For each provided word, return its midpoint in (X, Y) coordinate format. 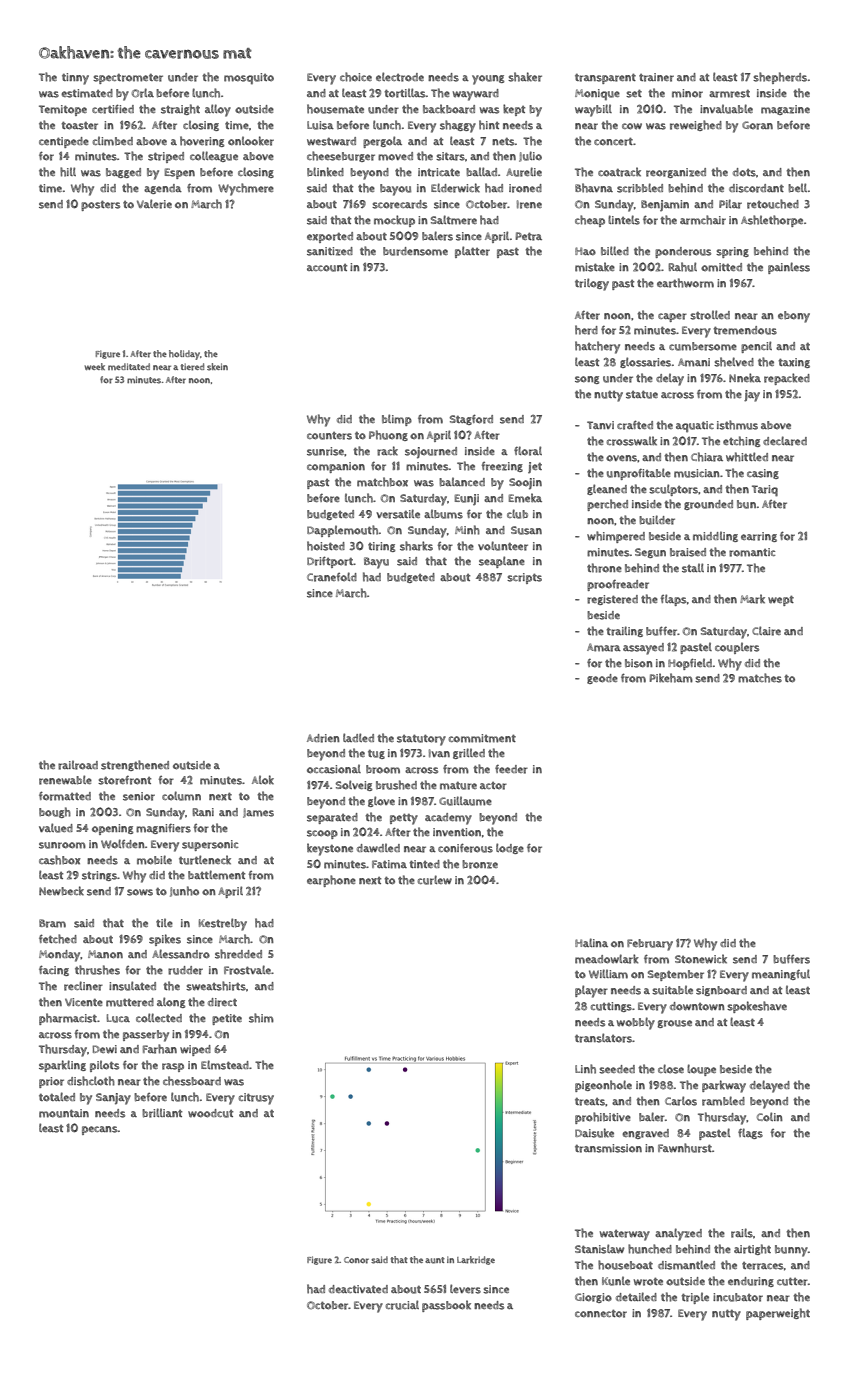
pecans (100, 1130)
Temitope (63, 110)
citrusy (256, 1099)
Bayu (376, 563)
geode (602, 679)
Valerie (154, 204)
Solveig (354, 785)
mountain (64, 1113)
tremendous (745, 330)
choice (356, 77)
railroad (78, 765)
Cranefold (332, 577)
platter (472, 252)
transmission (608, 1148)
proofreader (618, 585)
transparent (605, 78)
